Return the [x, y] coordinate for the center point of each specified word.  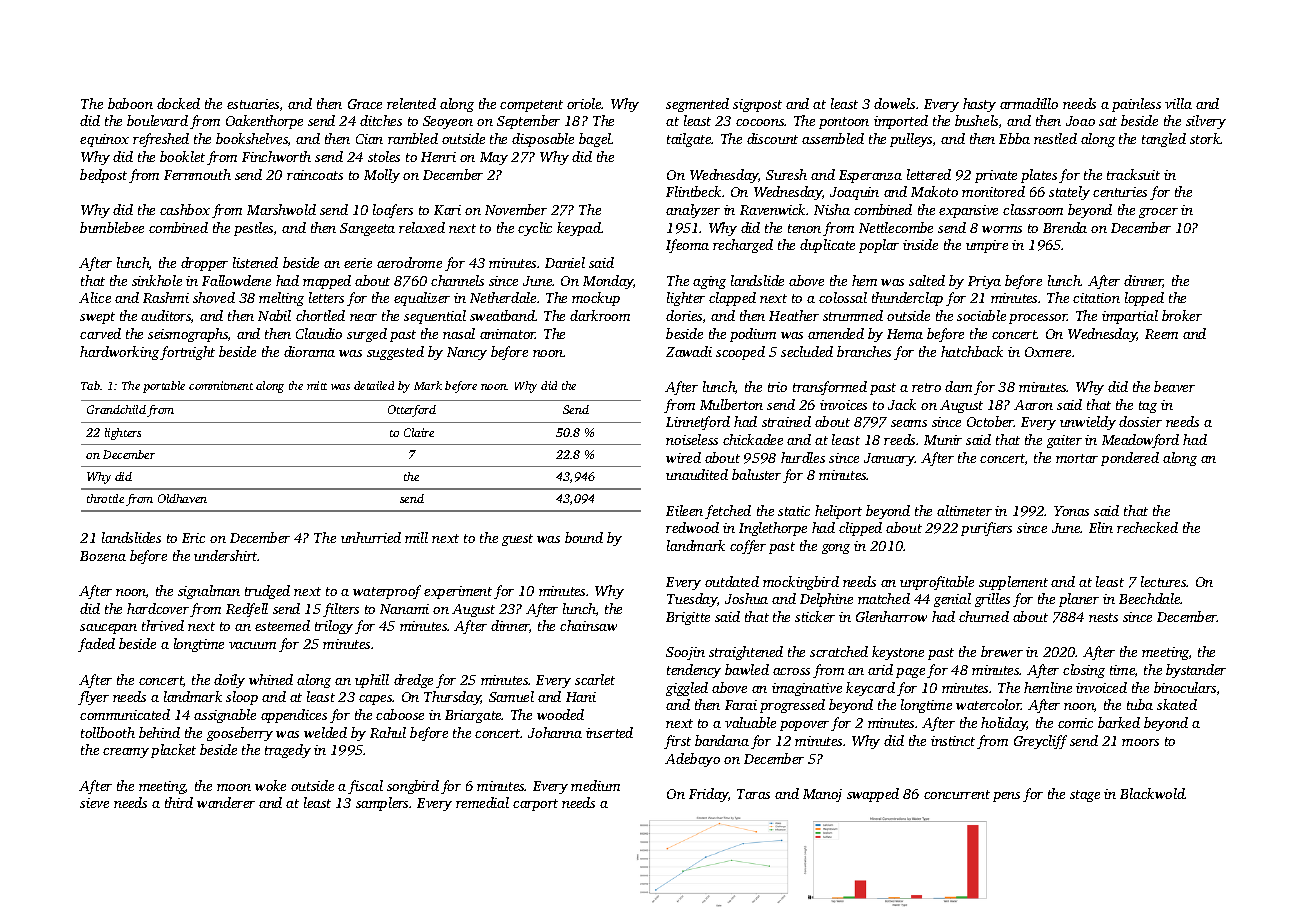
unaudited [697, 474]
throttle [105, 498]
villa [1178, 103]
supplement [1013, 583]
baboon [130, 103]
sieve [94, 803]
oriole [584, 103]
